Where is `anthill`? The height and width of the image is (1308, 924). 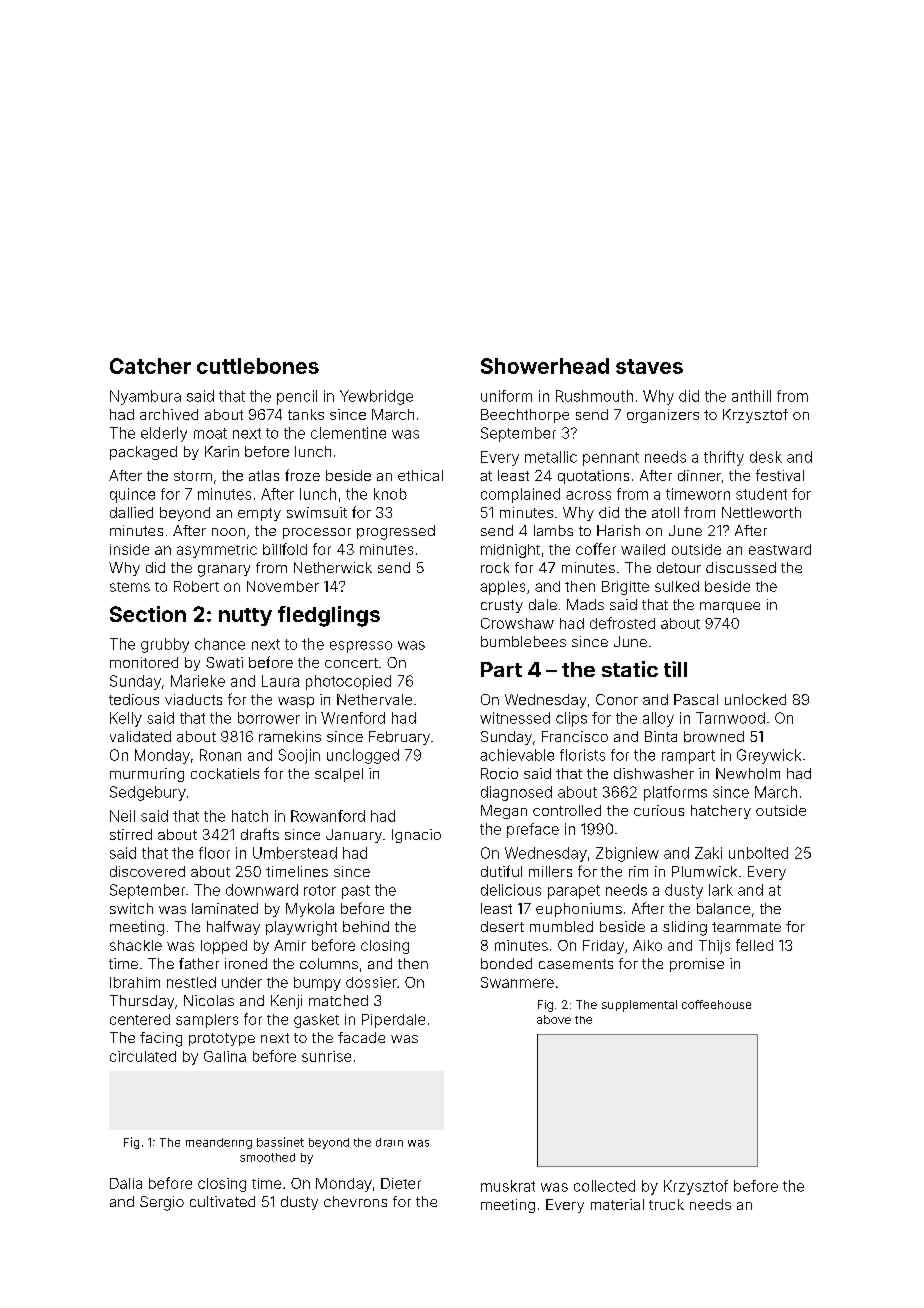 anthill is located at coordinates (751, 396).
